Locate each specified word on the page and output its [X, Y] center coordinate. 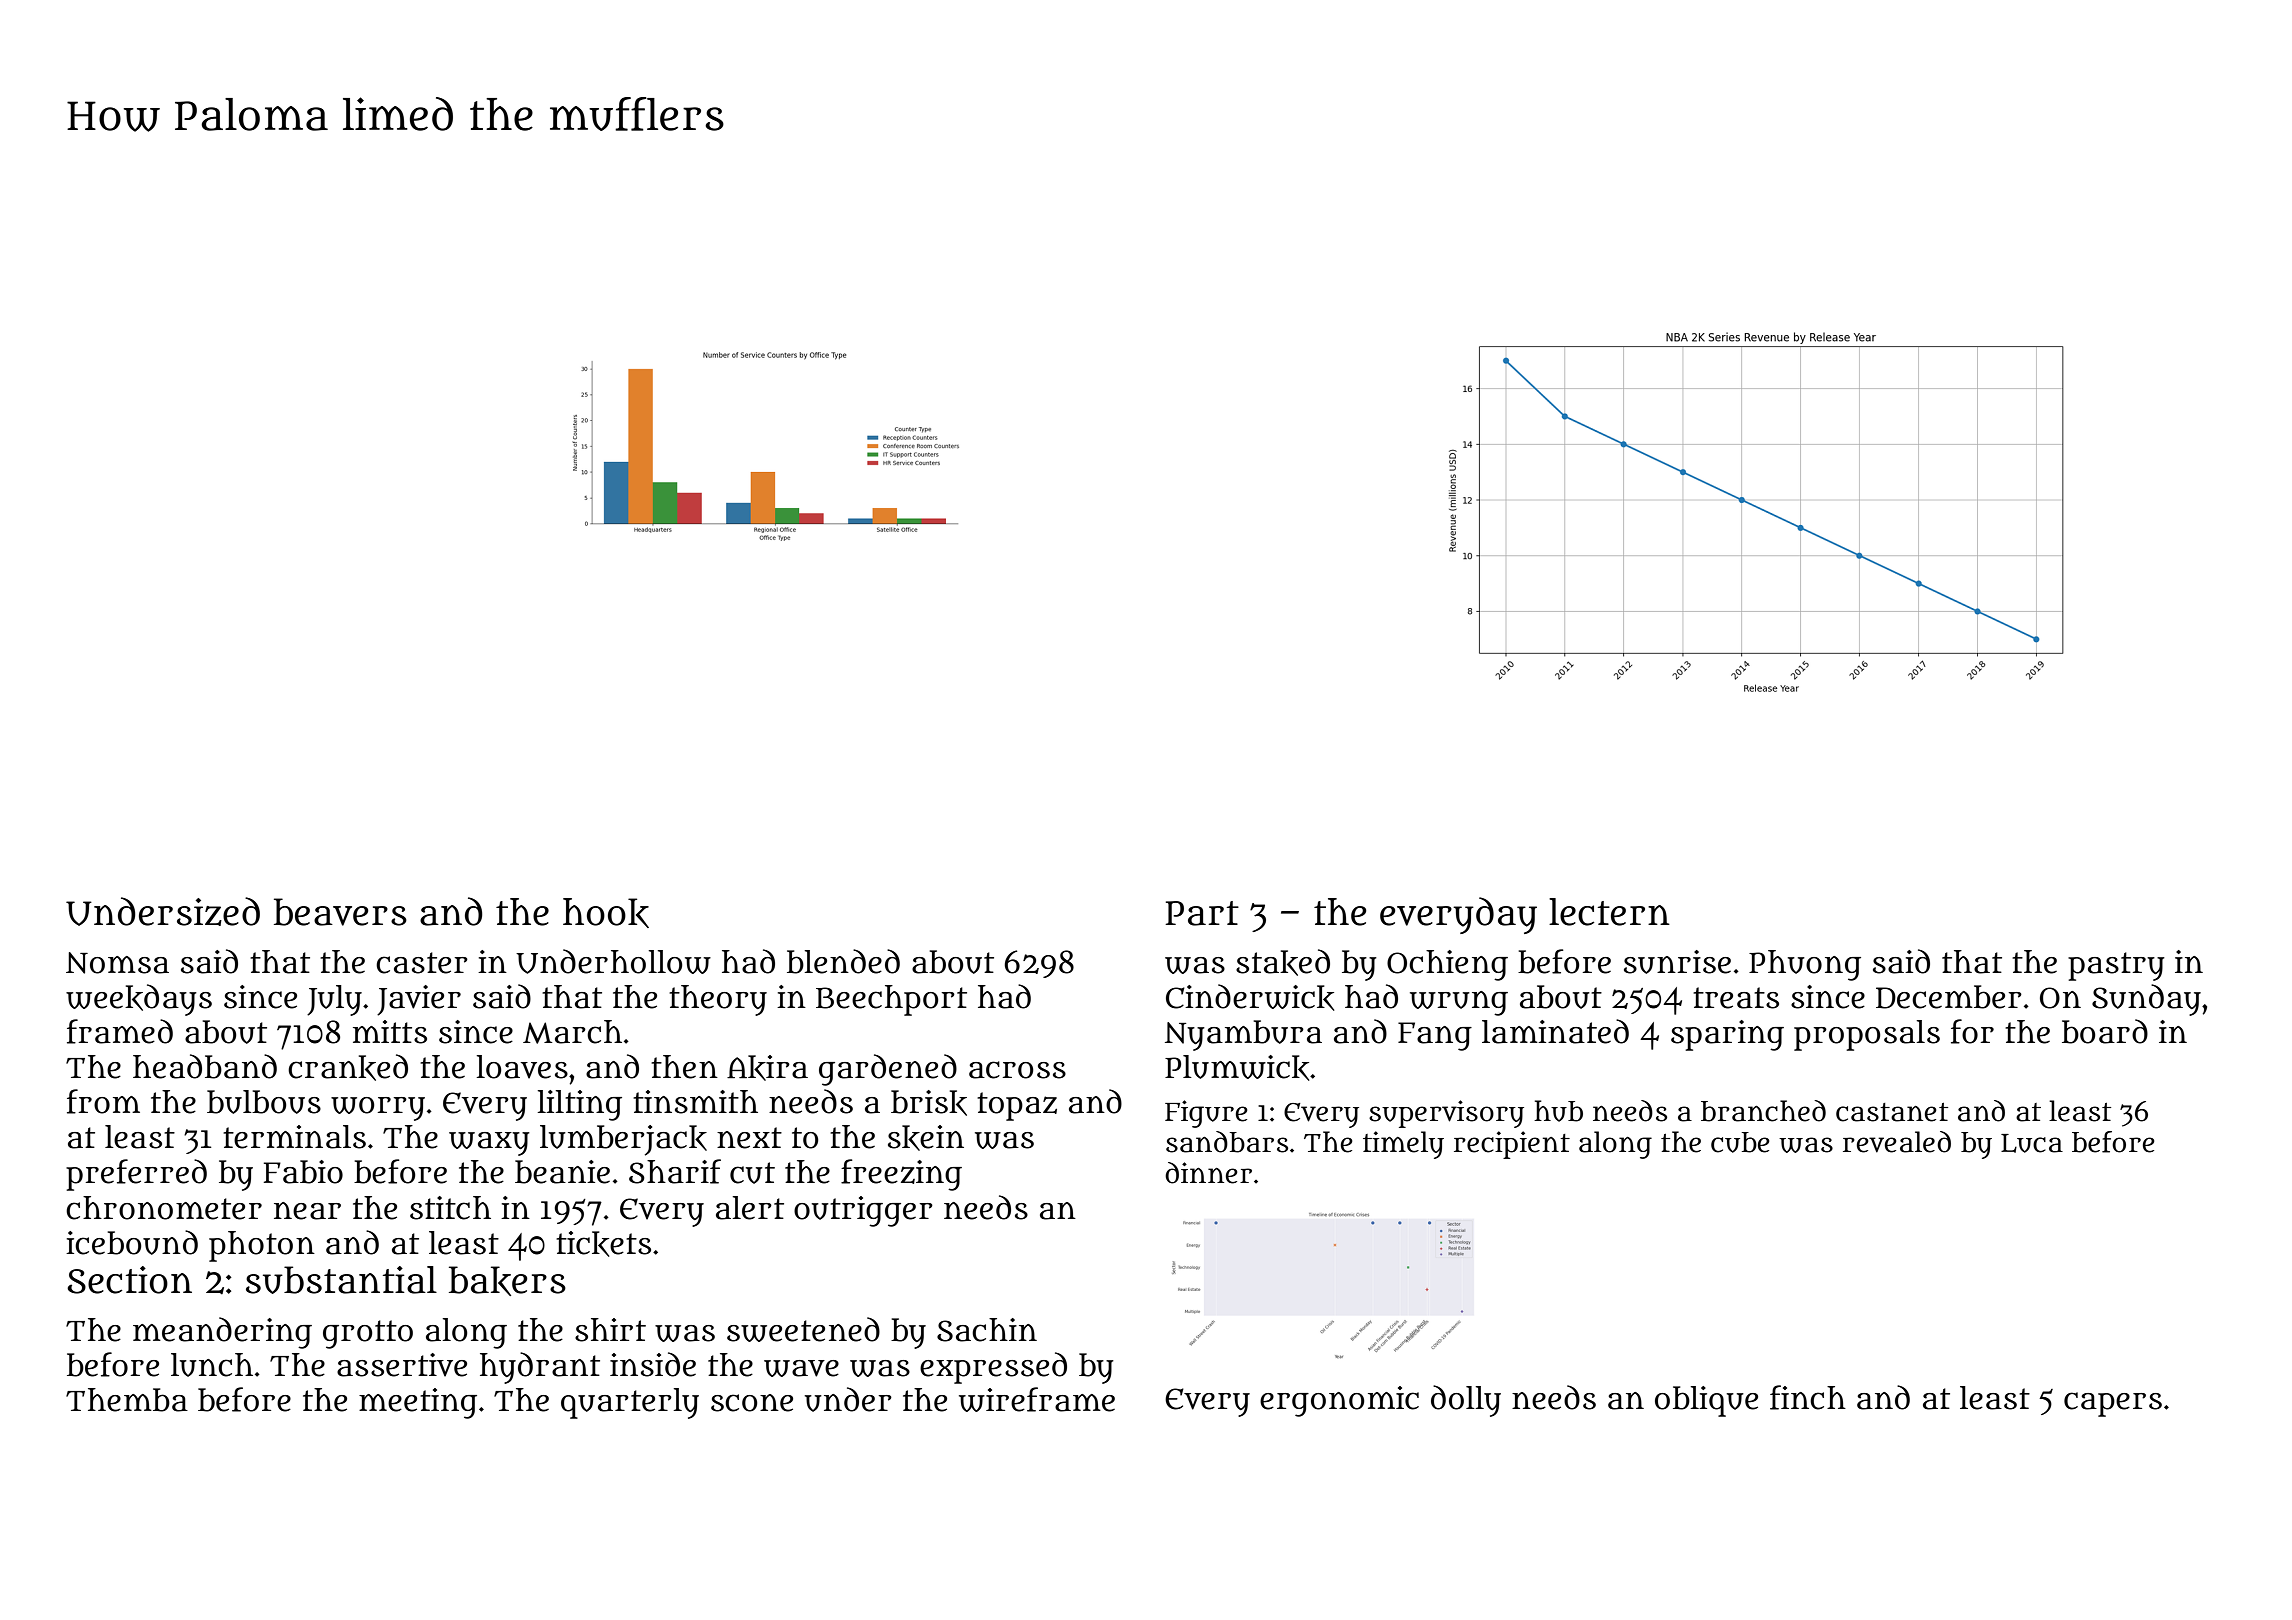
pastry [2116, 966]
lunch [212, 1365]
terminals [294, 1137]
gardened [888, 1070]
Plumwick [1237, 1068]
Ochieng [1447, 965]
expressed [993, 1368]
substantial [341, 1280]
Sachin [987, 1330]
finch [1808, 1397]
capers [2113, 1404]
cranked [348, 1067]
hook [606, 913]
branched [1763, 1111]
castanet [1892, 1112]
